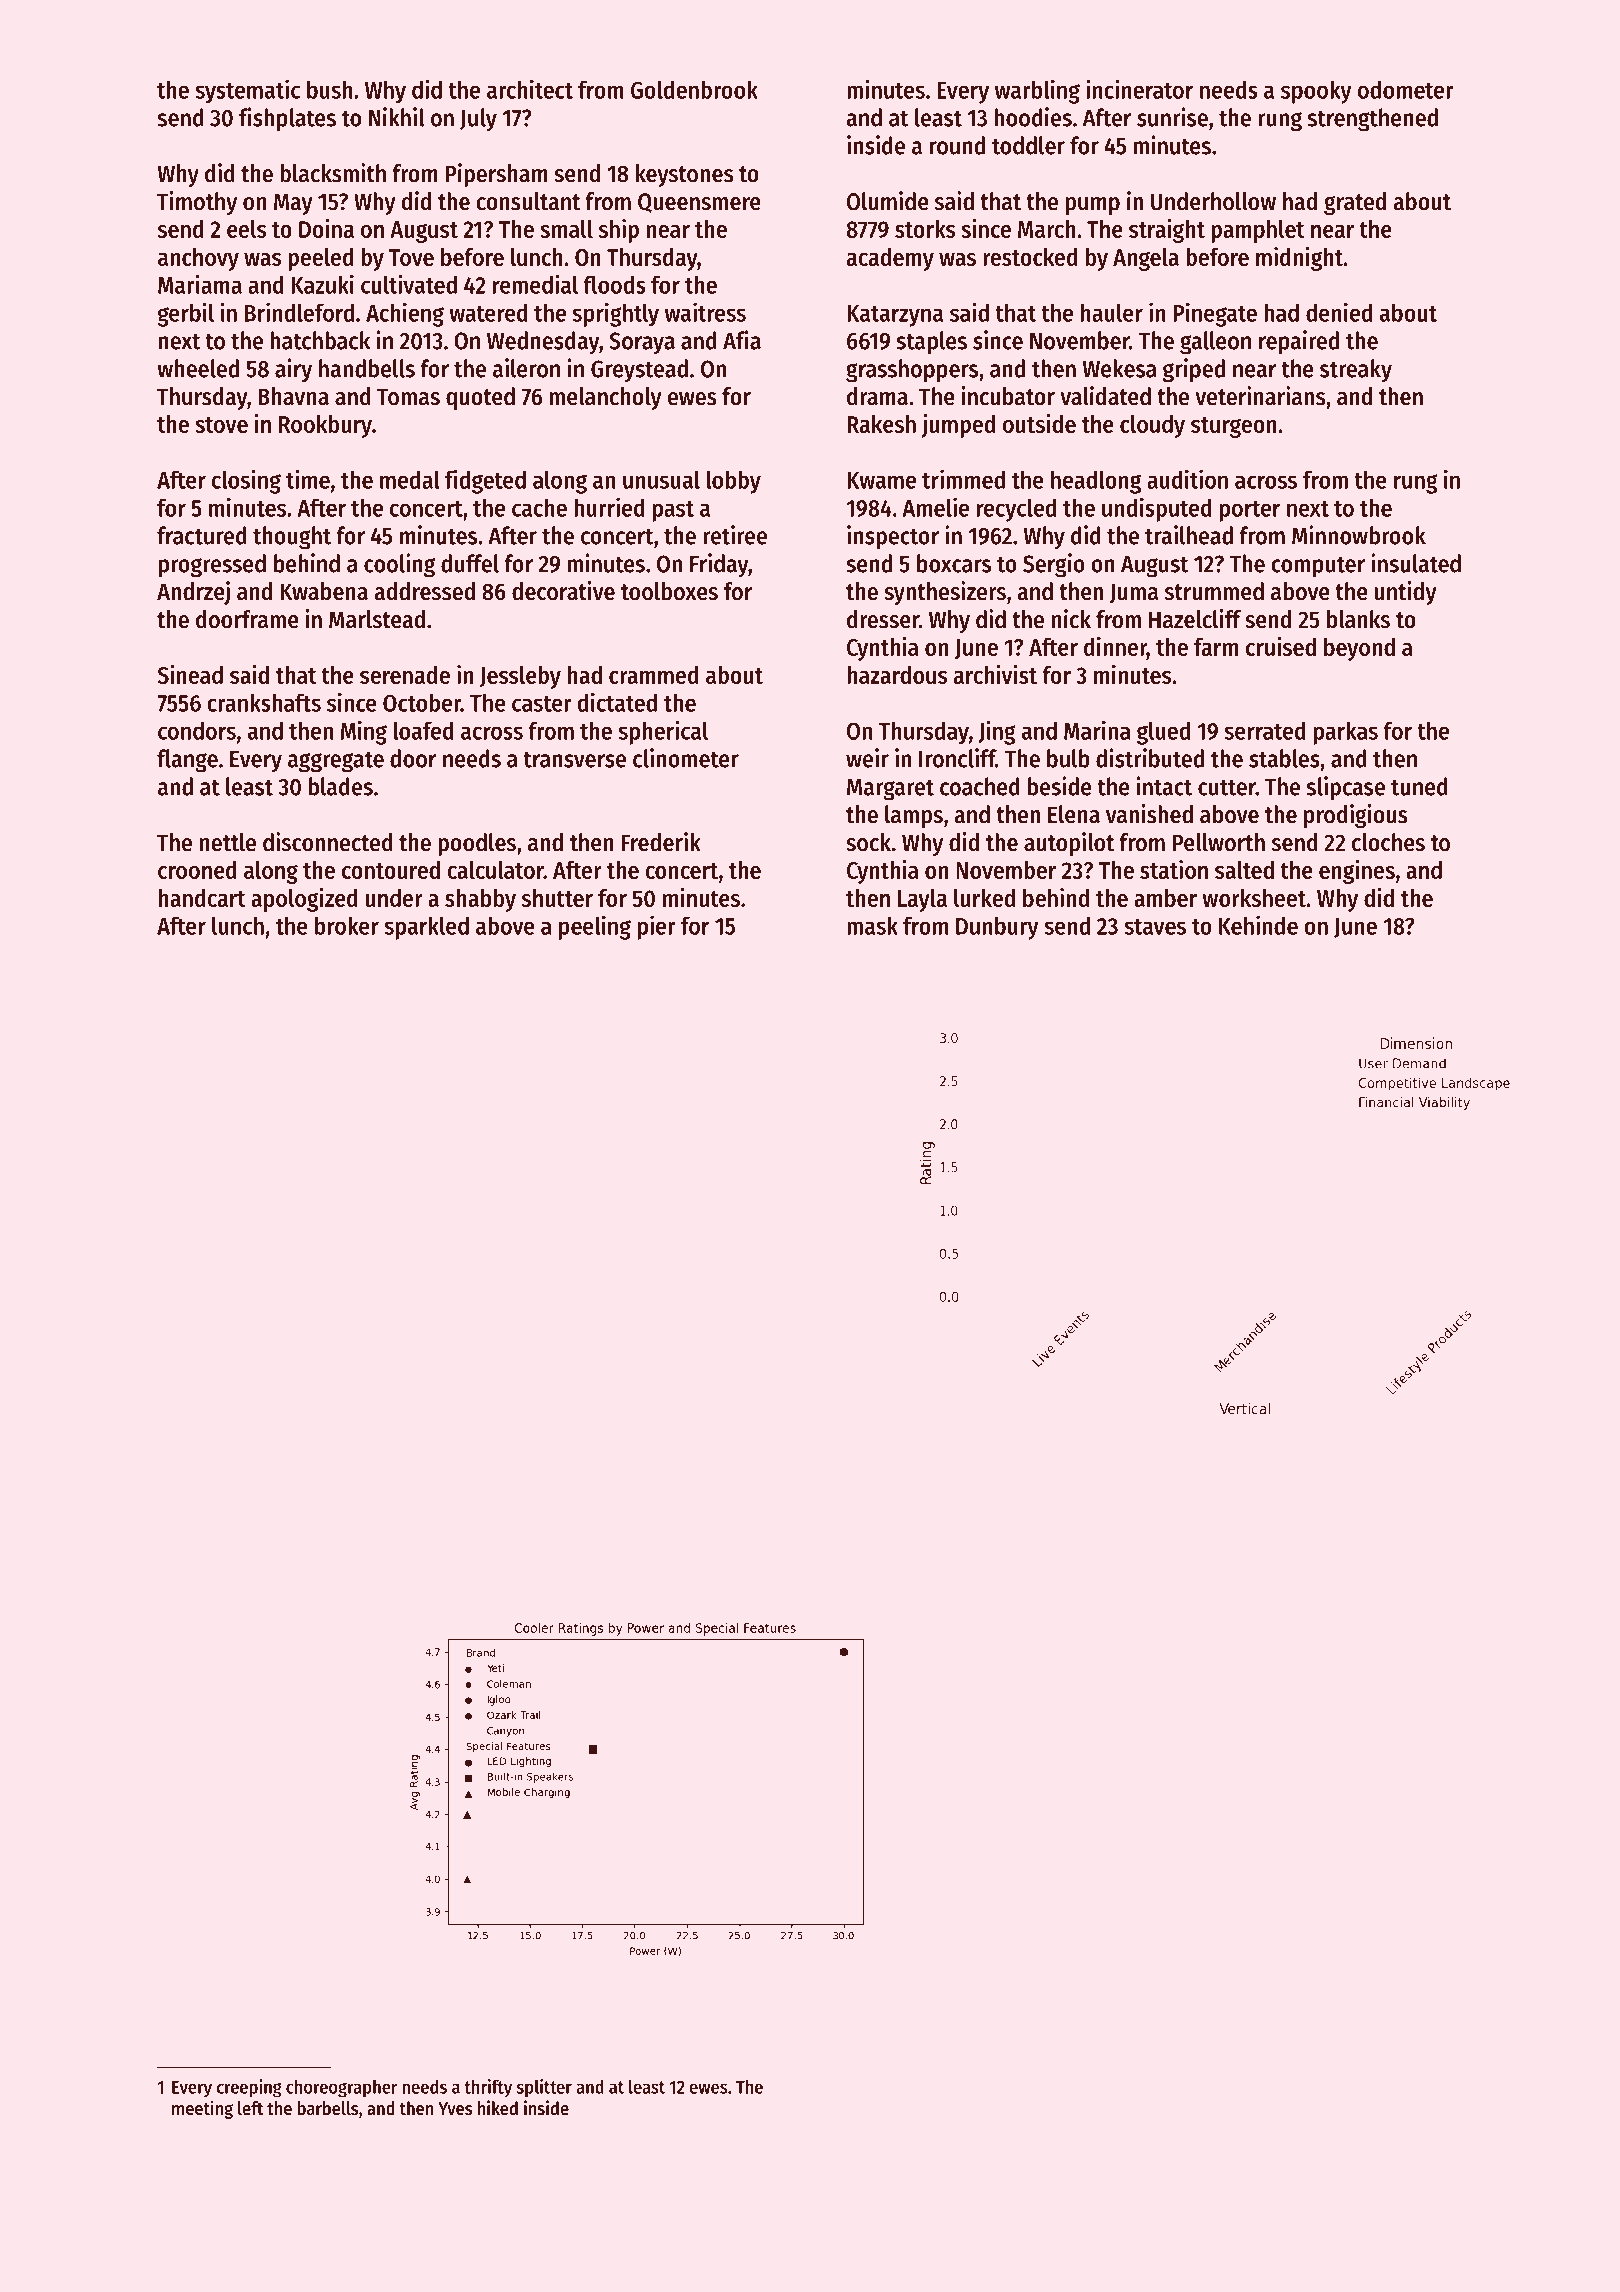 The height and width of the screenshot is (2292, 1620). What do you see at coordinates (1260, 396) in the screenshot?
I see `veterinarians` at bounding box center [1260, 396].
